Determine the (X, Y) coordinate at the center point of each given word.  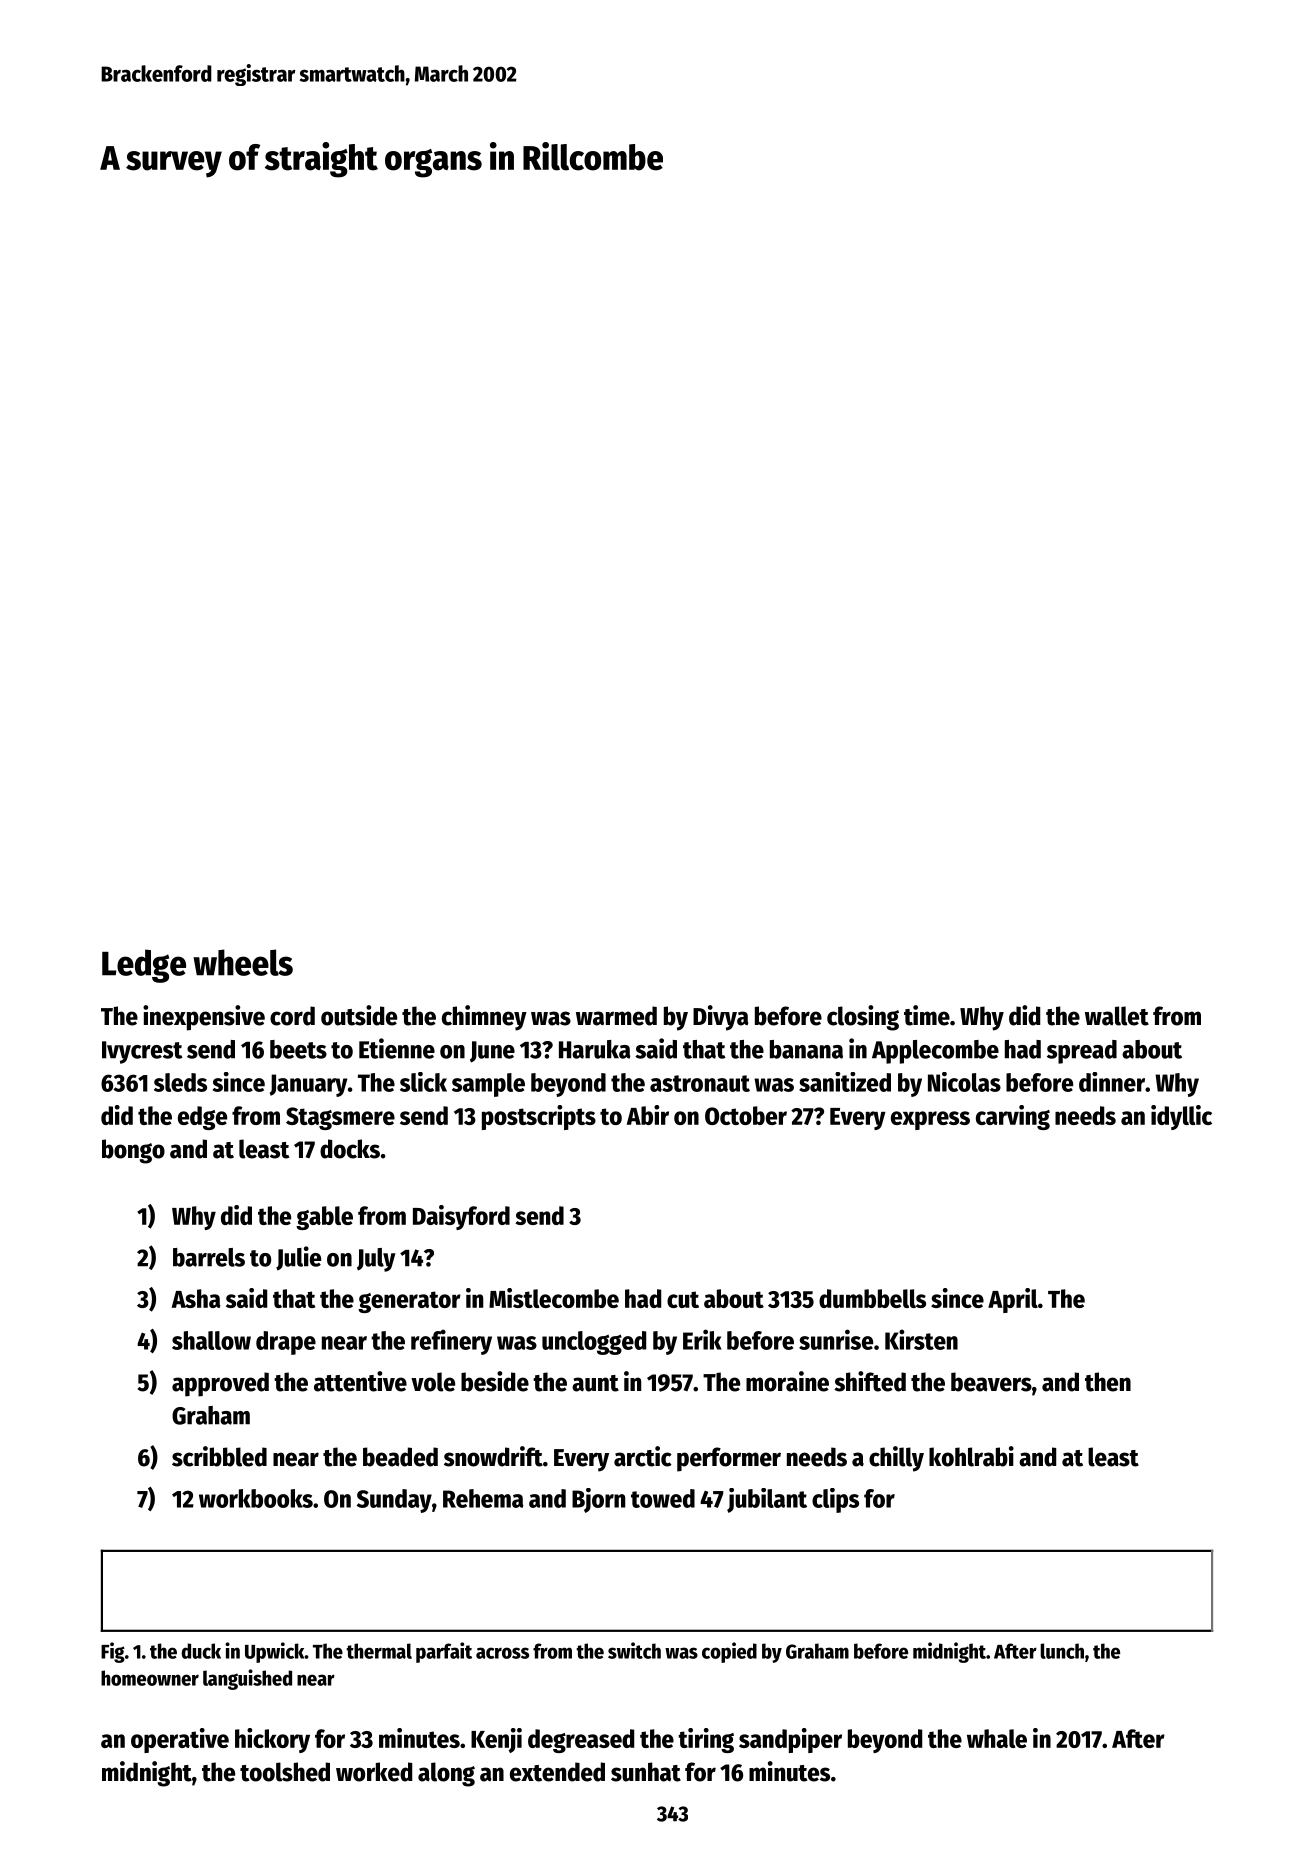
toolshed (285, 1772)
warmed (616, 1016)
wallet (1117, 1016)
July (376, 1260)
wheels (243, 962)
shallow (211, 1340)
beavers (991, 1382)
